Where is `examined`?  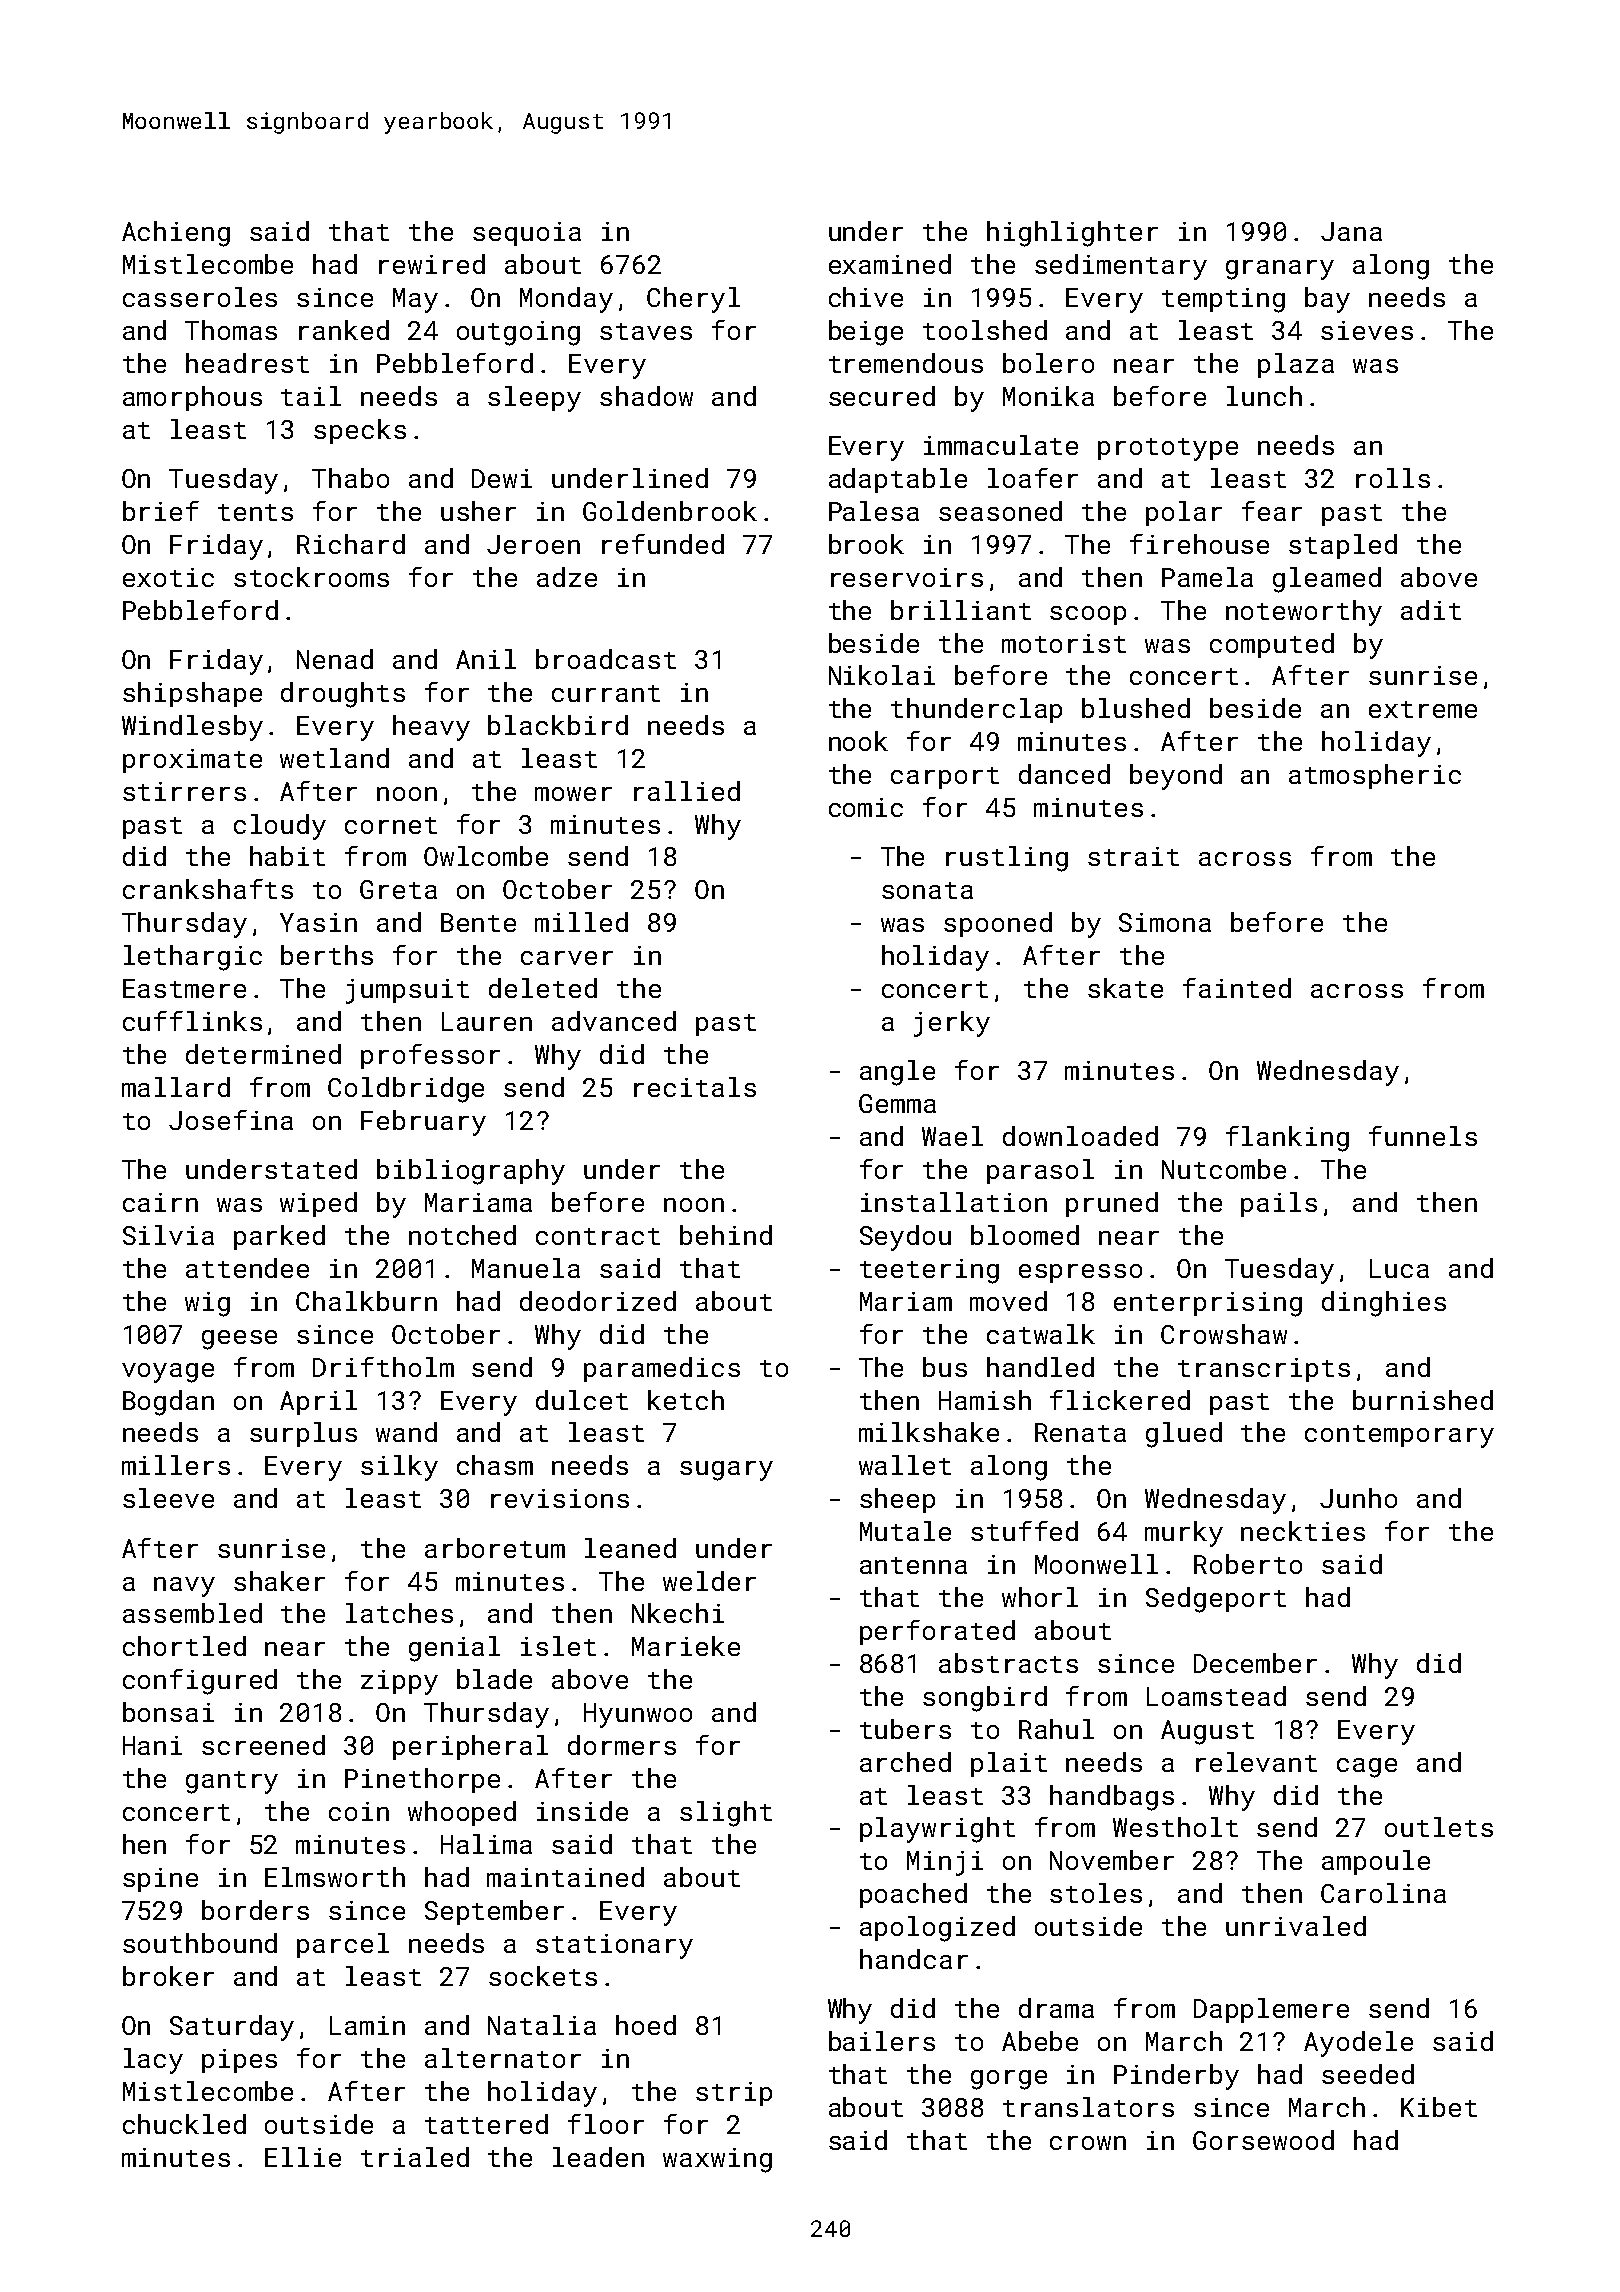
examined is located at coordinates (890, 264).
